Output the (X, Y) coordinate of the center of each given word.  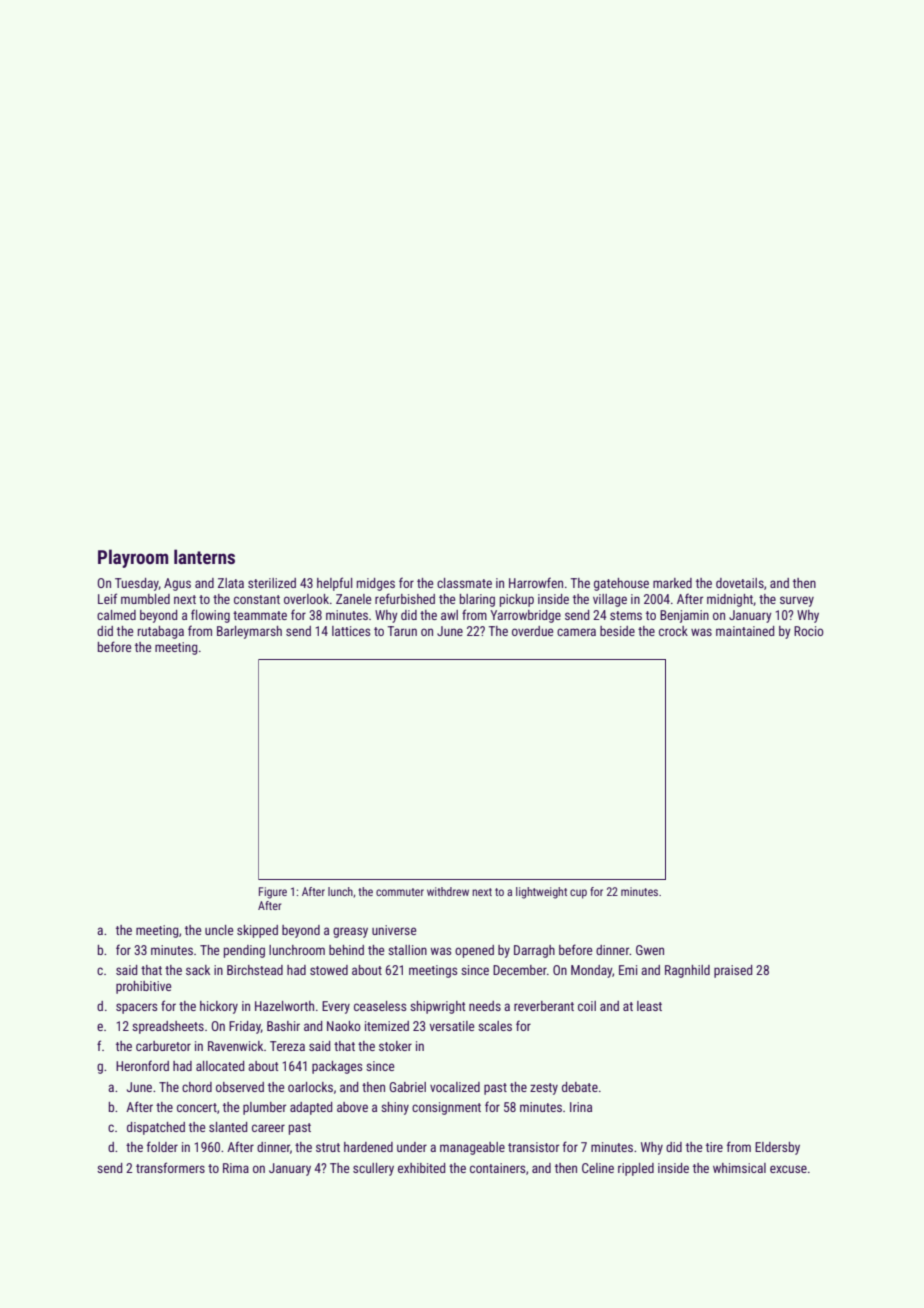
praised (733, 971)
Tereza (287, 1046)
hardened (368, 1147)
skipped (257, 931)
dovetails (740, 583)
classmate (464, 583)
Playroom (133, 558)
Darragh (534, 951)
